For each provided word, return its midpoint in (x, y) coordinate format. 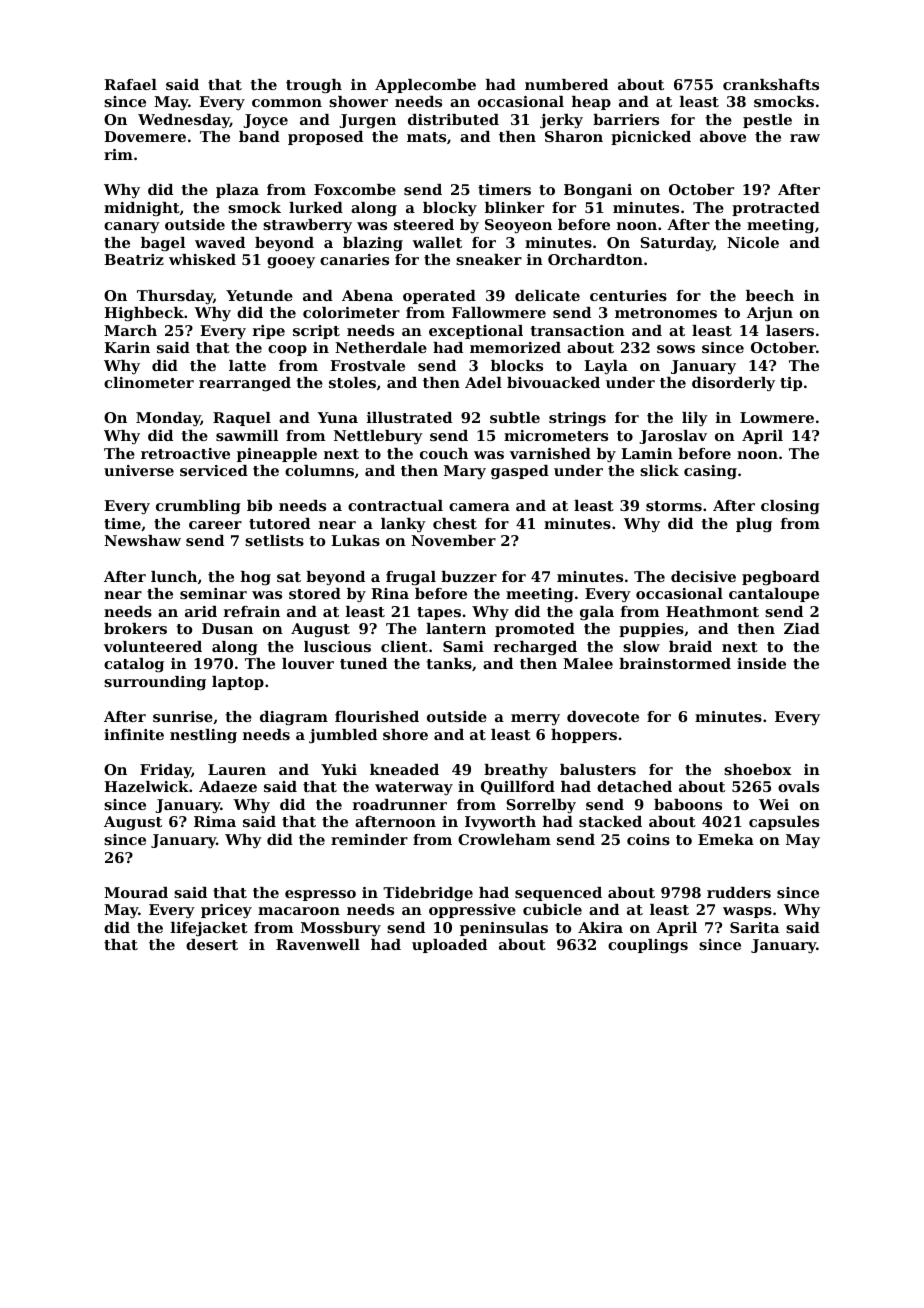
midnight (142, 209)
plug (754, 525)
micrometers (556, 435)
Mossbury (341, 929)
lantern (456, 628)
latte (247, 365)
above (723, 136)
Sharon (574, 136)
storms (674, 506)
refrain (252, 611)
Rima (215, 821)
